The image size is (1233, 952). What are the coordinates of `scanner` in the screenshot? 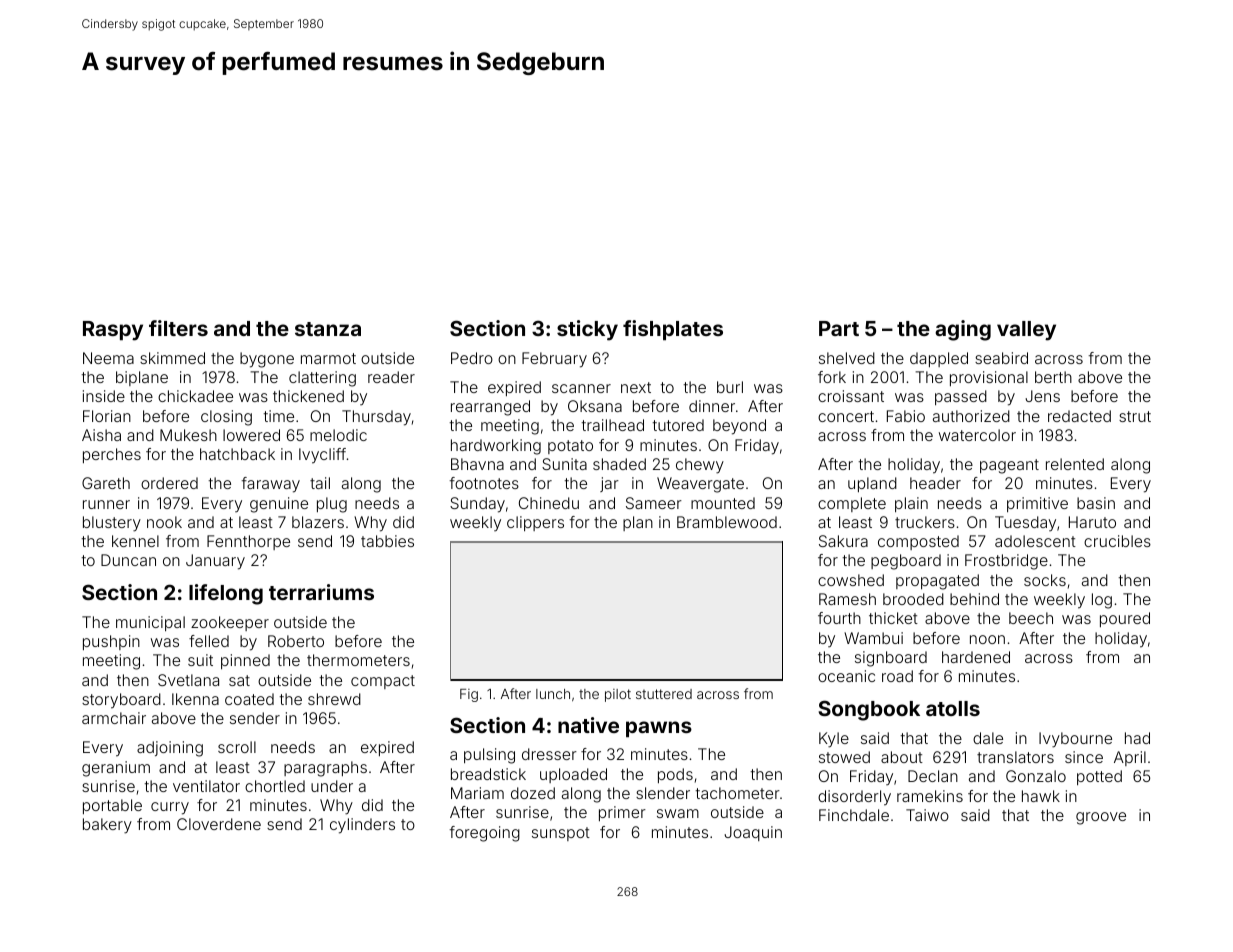 It's located at (581, 388).
